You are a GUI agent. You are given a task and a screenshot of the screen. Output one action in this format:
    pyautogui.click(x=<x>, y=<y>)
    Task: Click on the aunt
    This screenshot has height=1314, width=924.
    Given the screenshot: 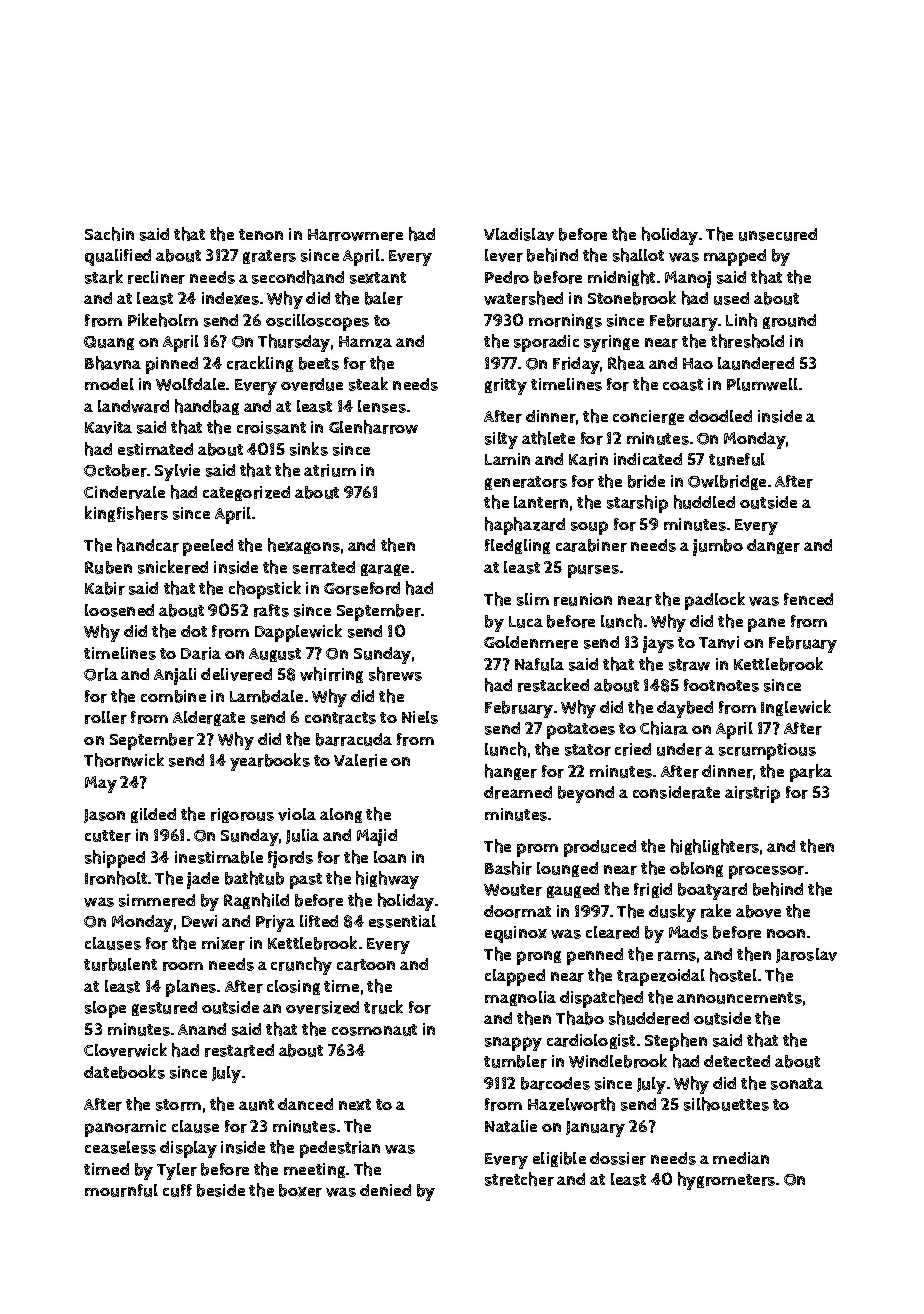 What is the action you would take?
    pyautogui.click(x=256, y=1105)
